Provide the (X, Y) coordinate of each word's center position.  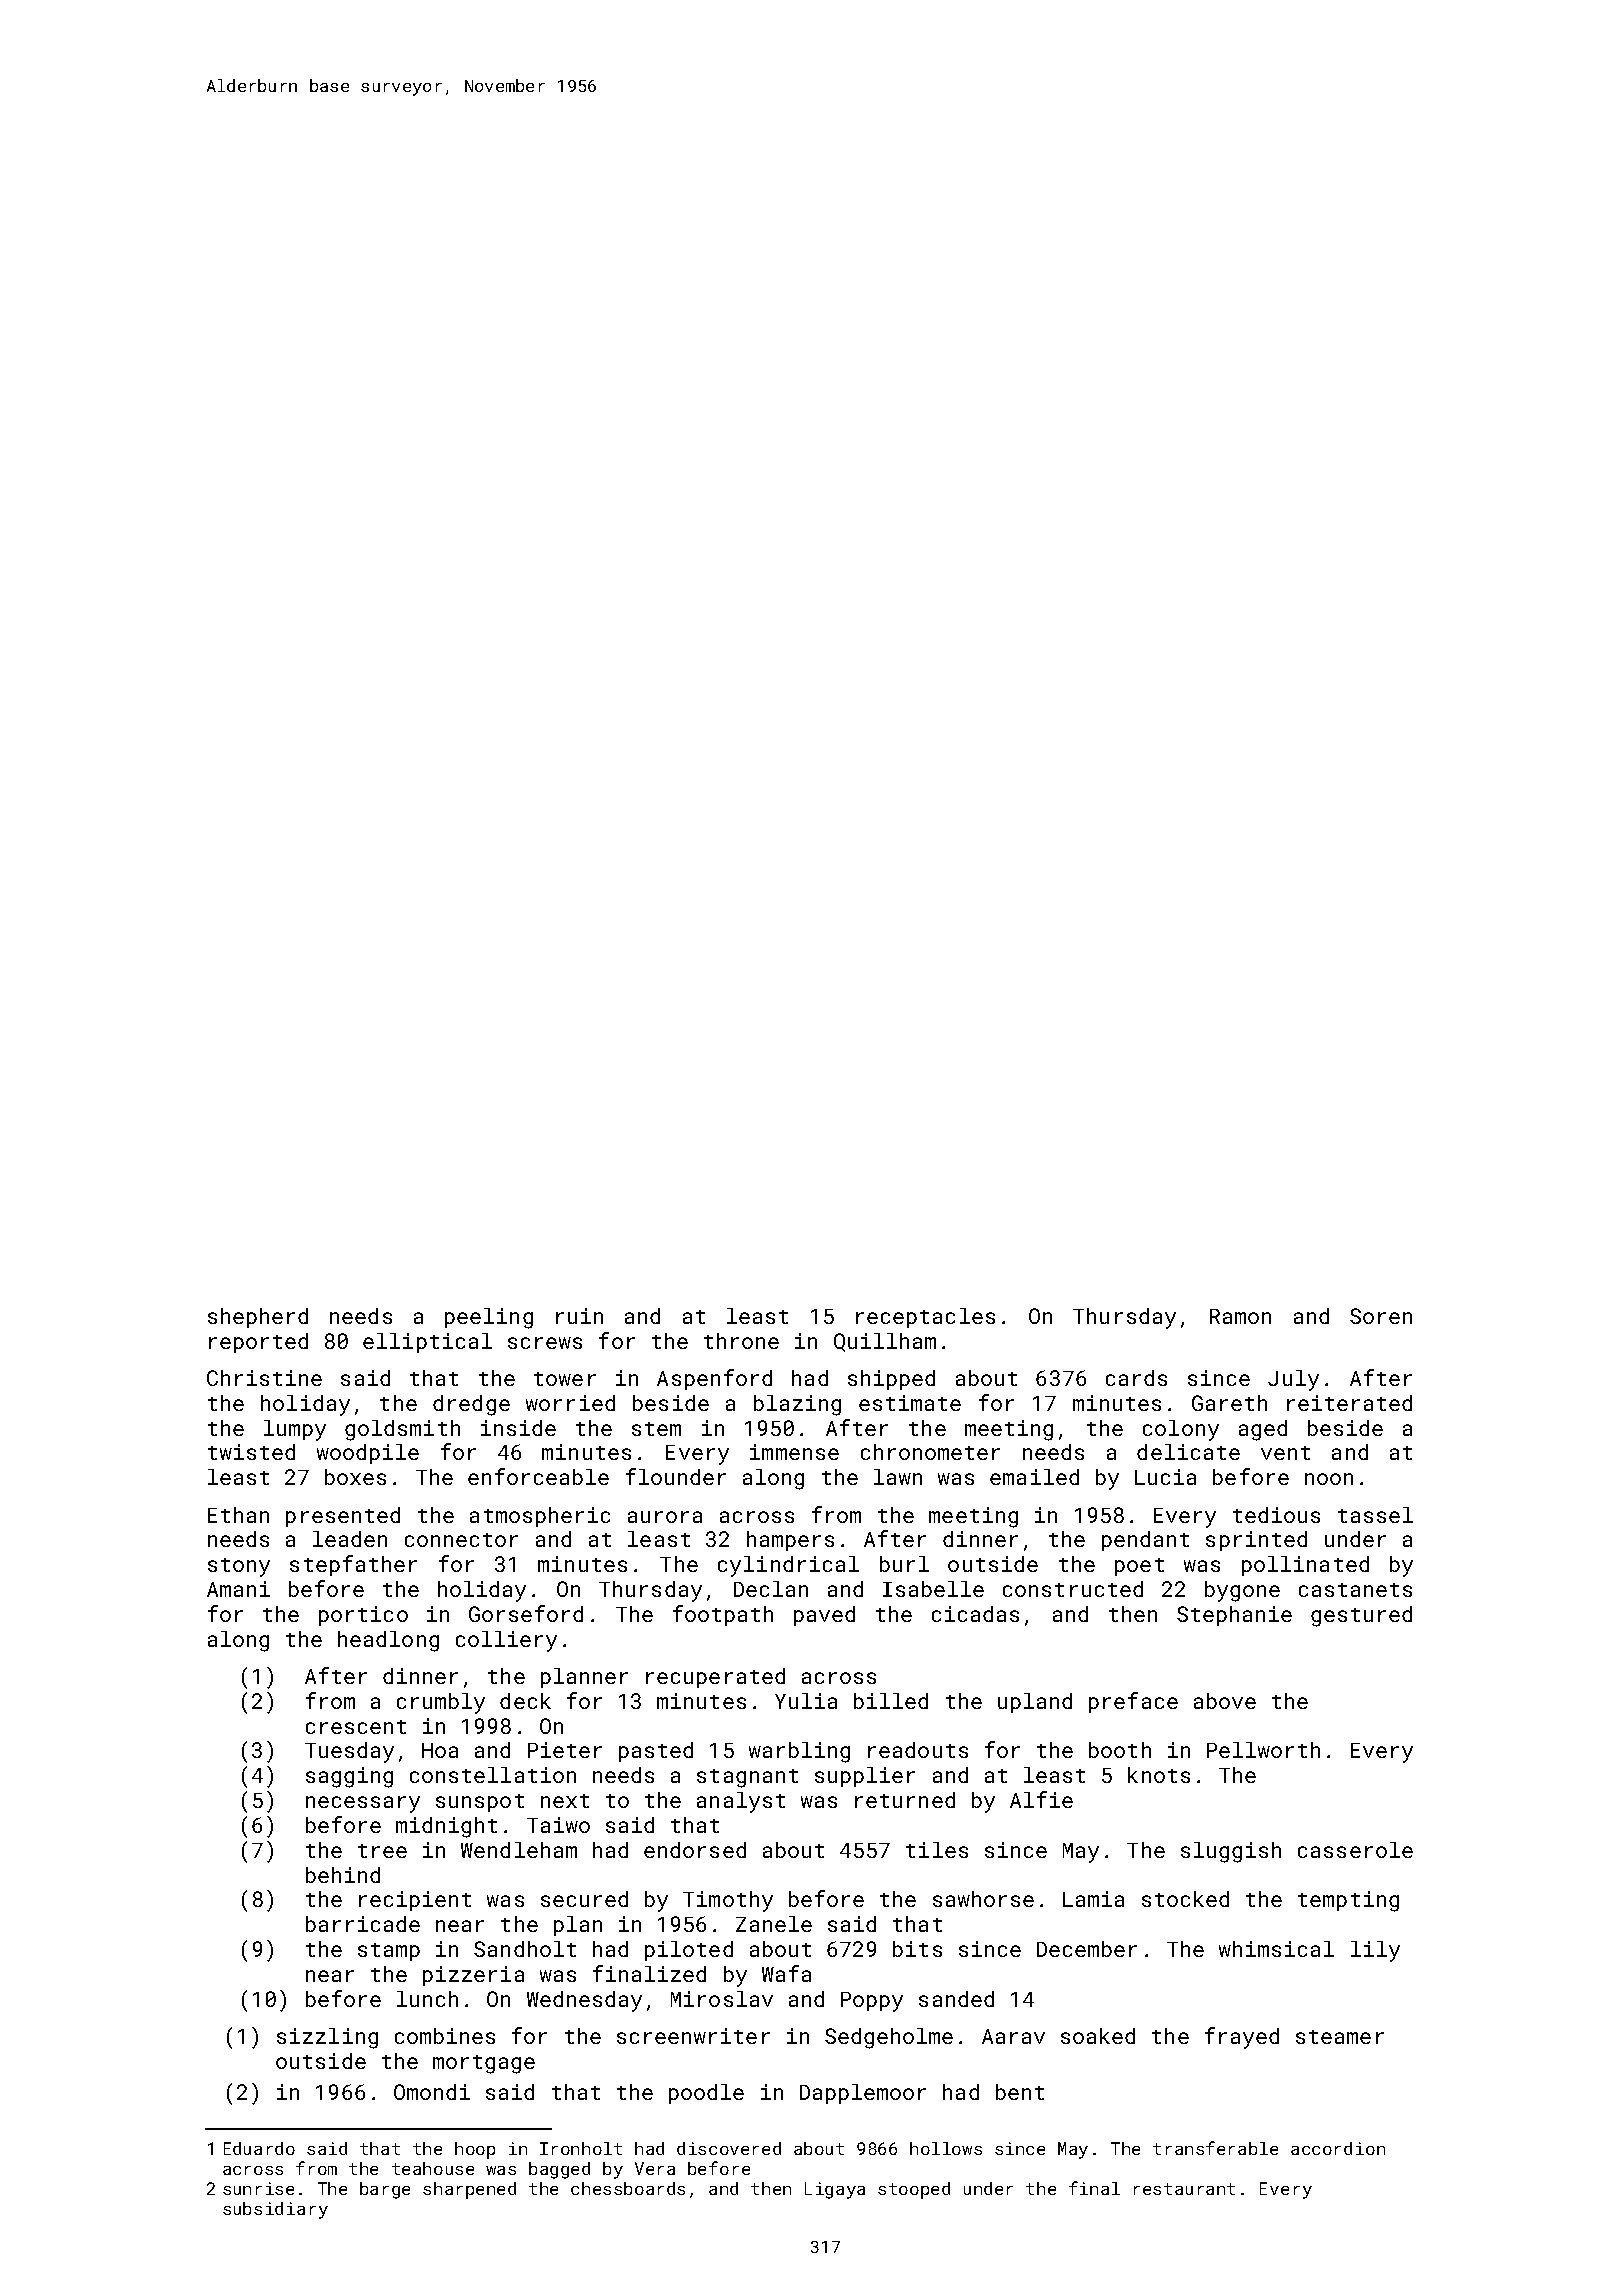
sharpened (469, 2190)
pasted (656, 1752)
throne (741, 1341)
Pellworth (1263, 1750)
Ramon (1240, 1316)
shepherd (258, 1318)
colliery (506, 1641)
